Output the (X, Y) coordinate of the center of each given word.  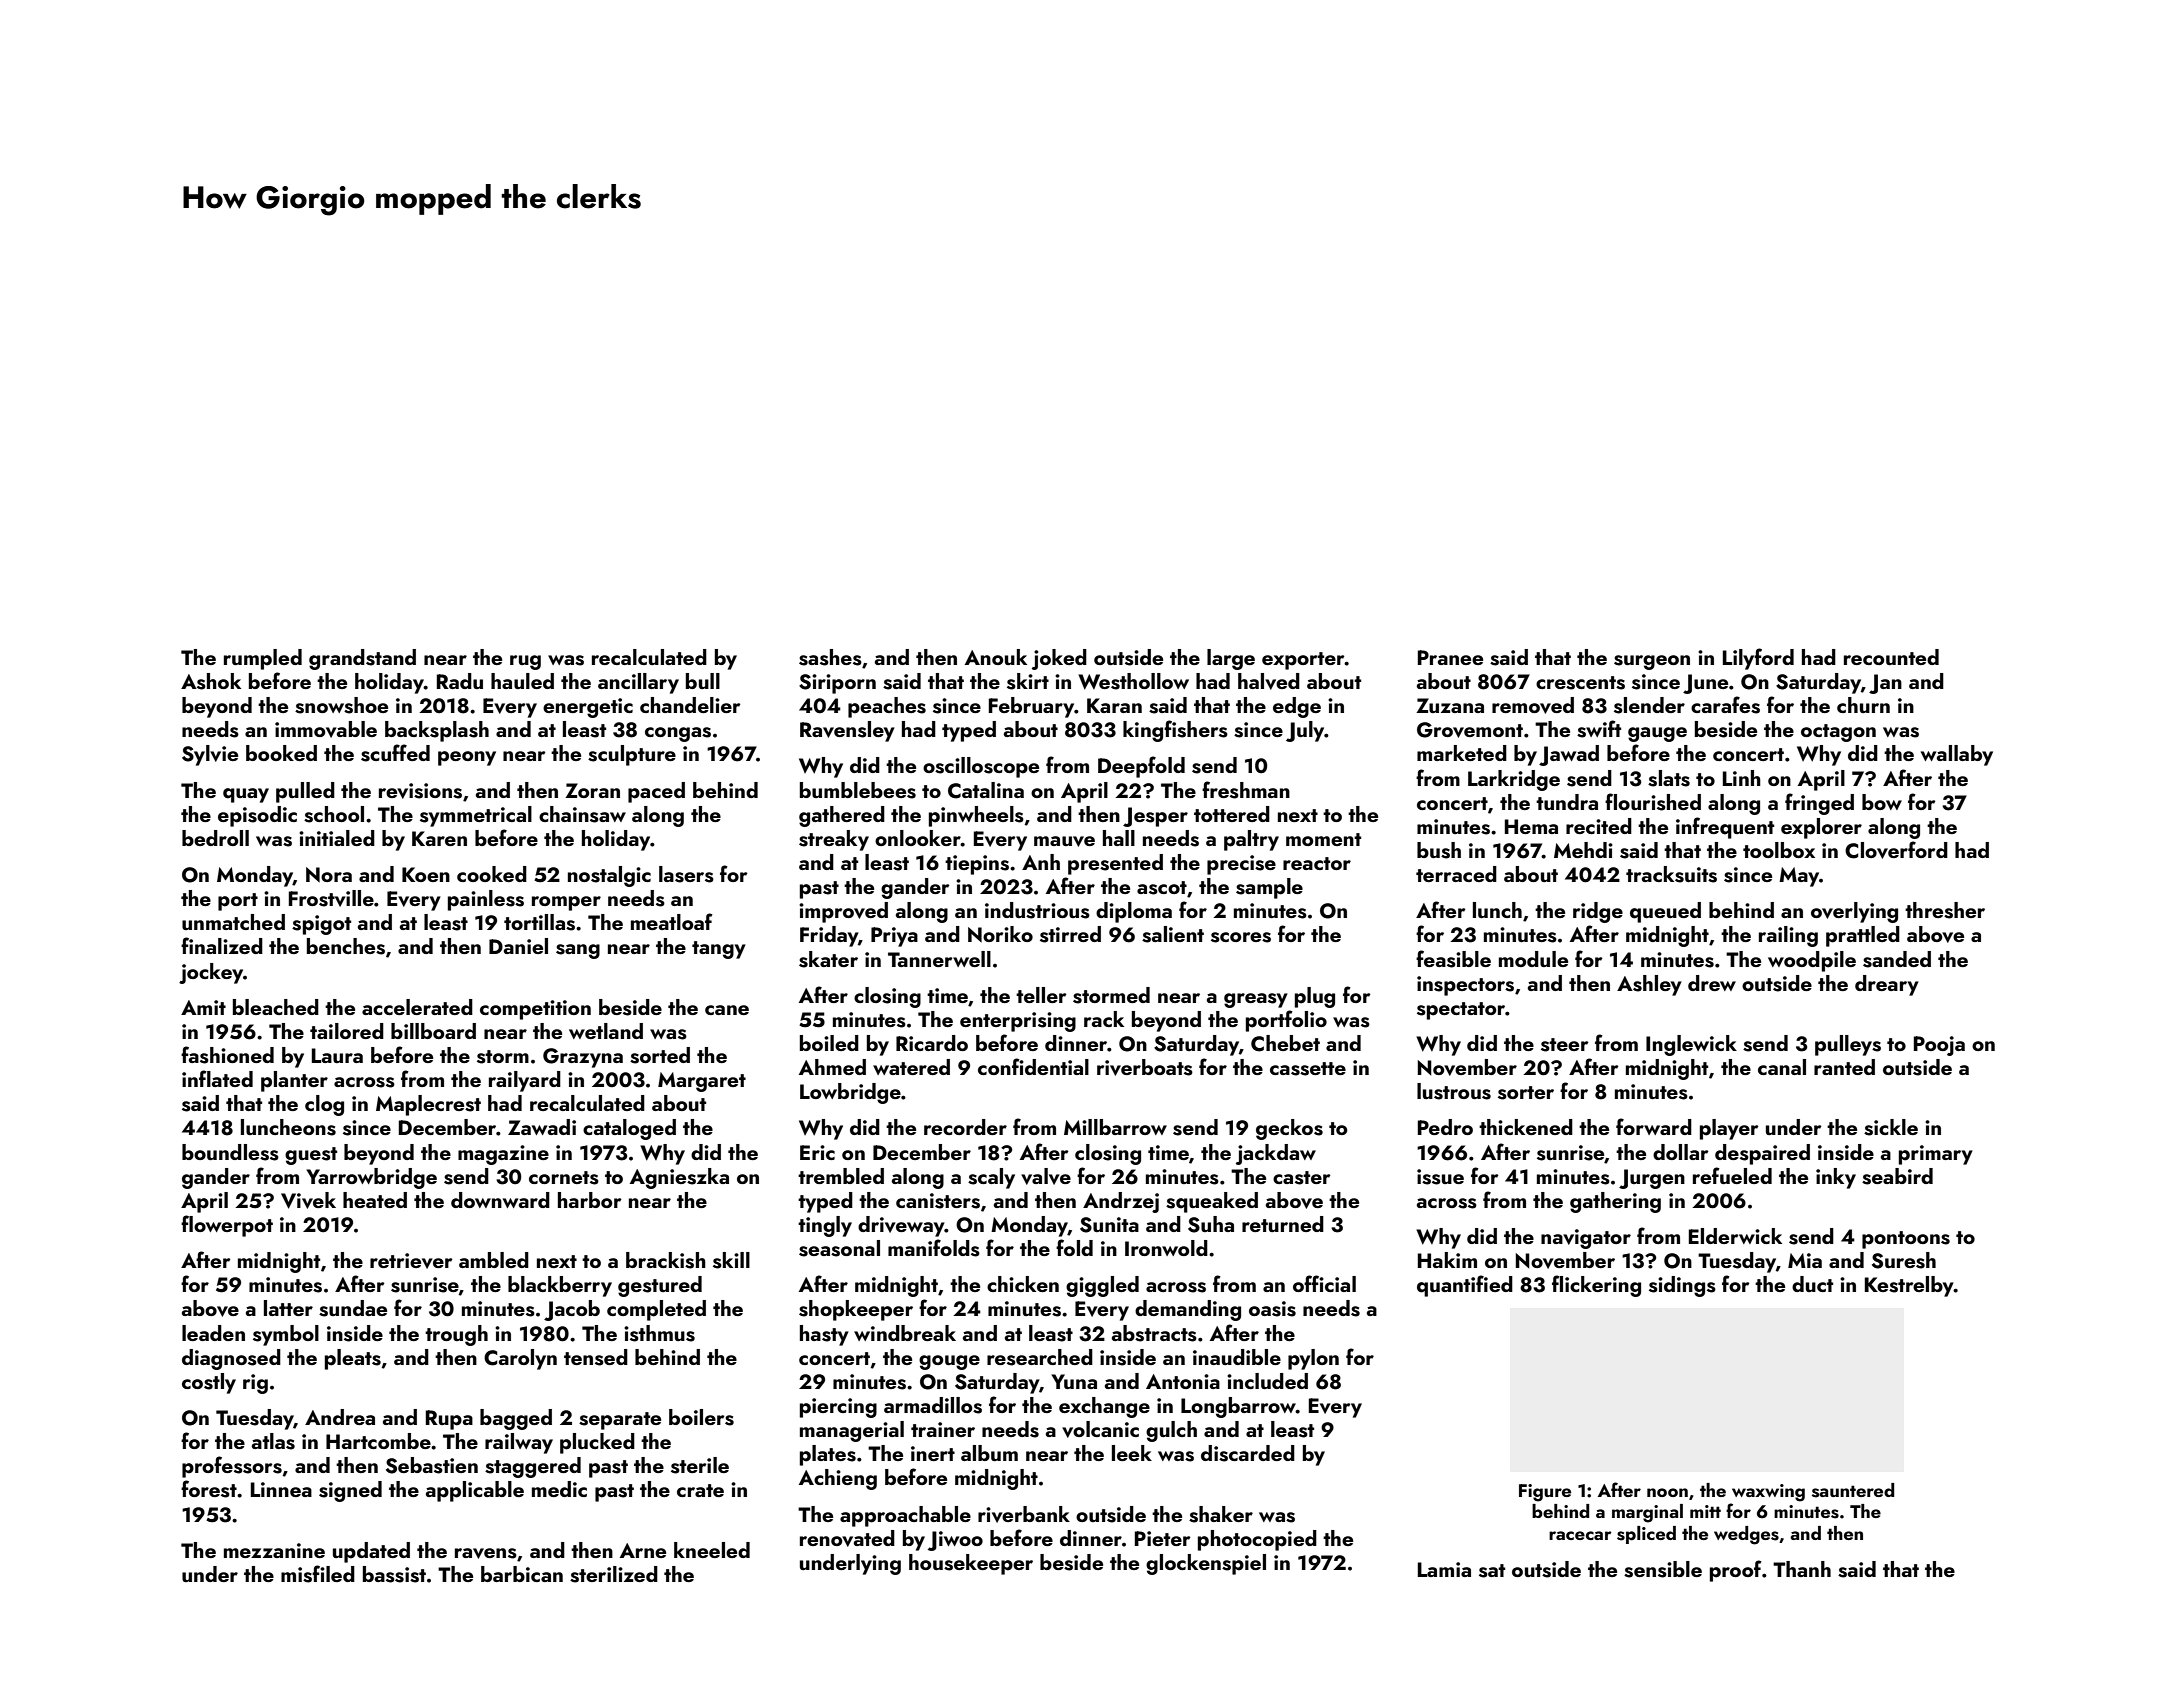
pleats (353, 1359)
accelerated (417, 1007)
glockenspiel (1206, 1564)
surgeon (1652, 662)
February (1031, 707)
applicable (475, 1491)
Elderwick (1735, 1236)
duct (1812, 1284)
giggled (1102, 1286)
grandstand (362, 659)
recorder (965, 1127)
